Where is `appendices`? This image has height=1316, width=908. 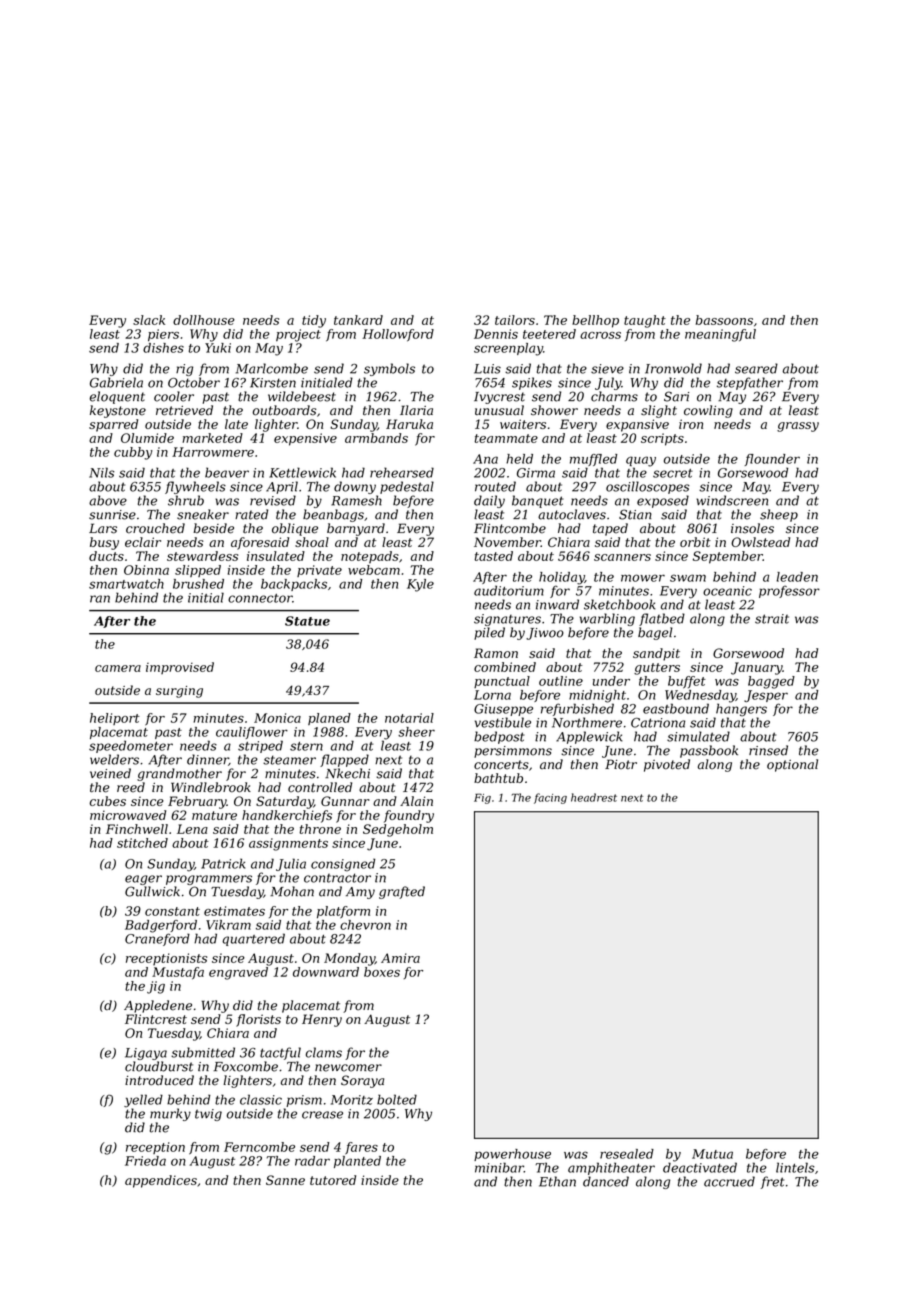
appendices is located at coordinates (161, 1181).
